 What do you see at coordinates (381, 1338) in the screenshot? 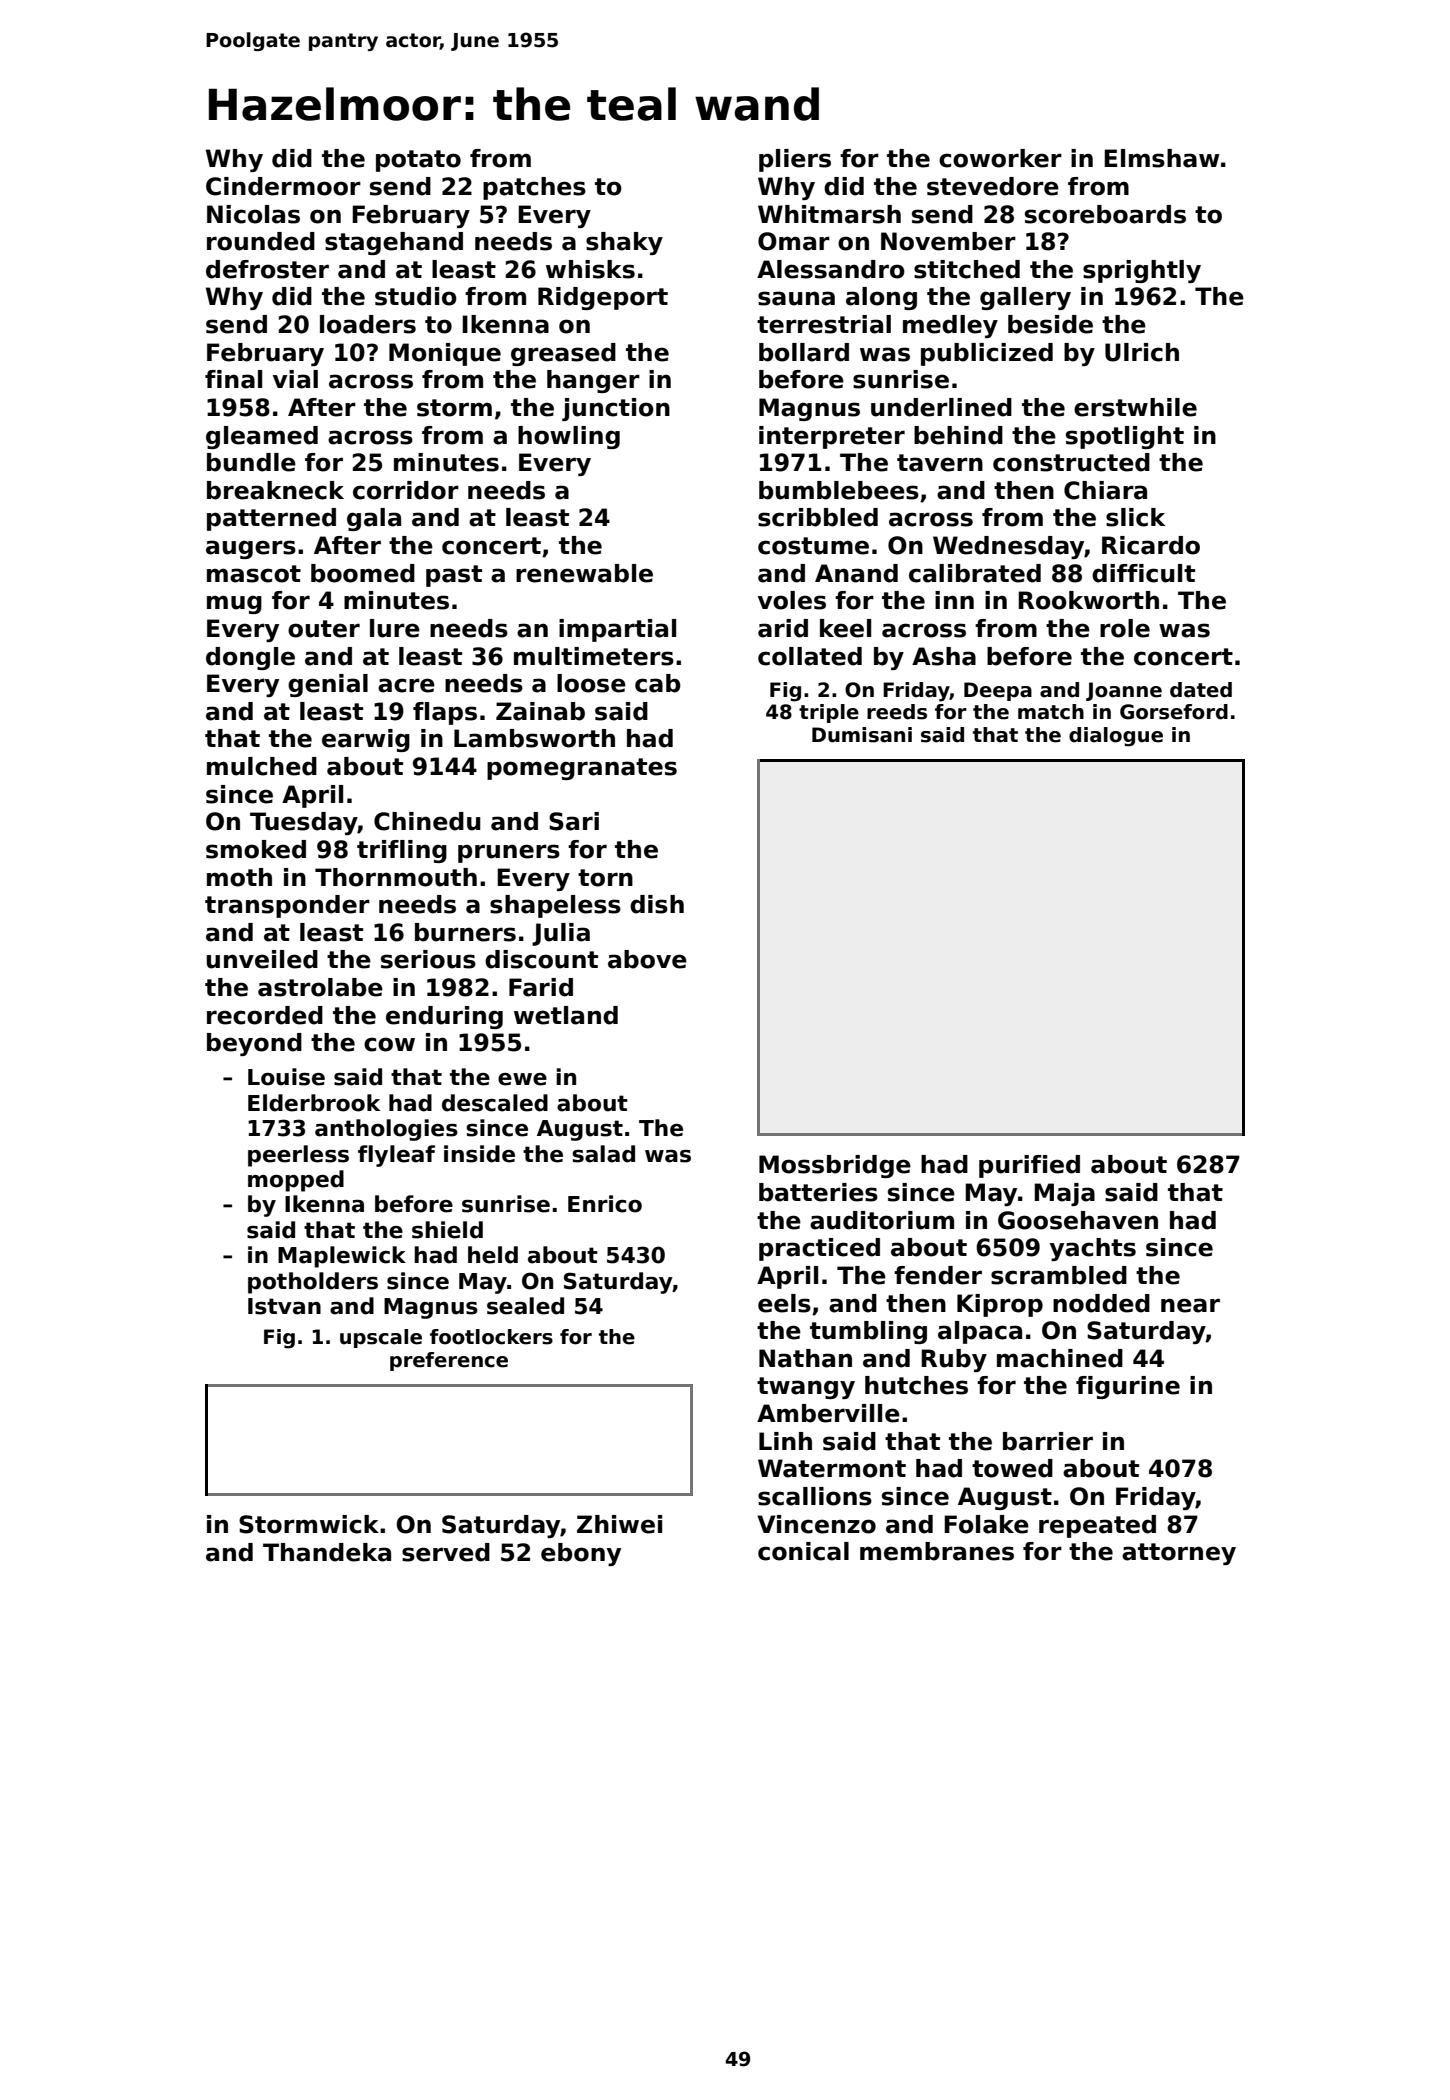
I see `upscale` at bounding box center [381, 1338].
